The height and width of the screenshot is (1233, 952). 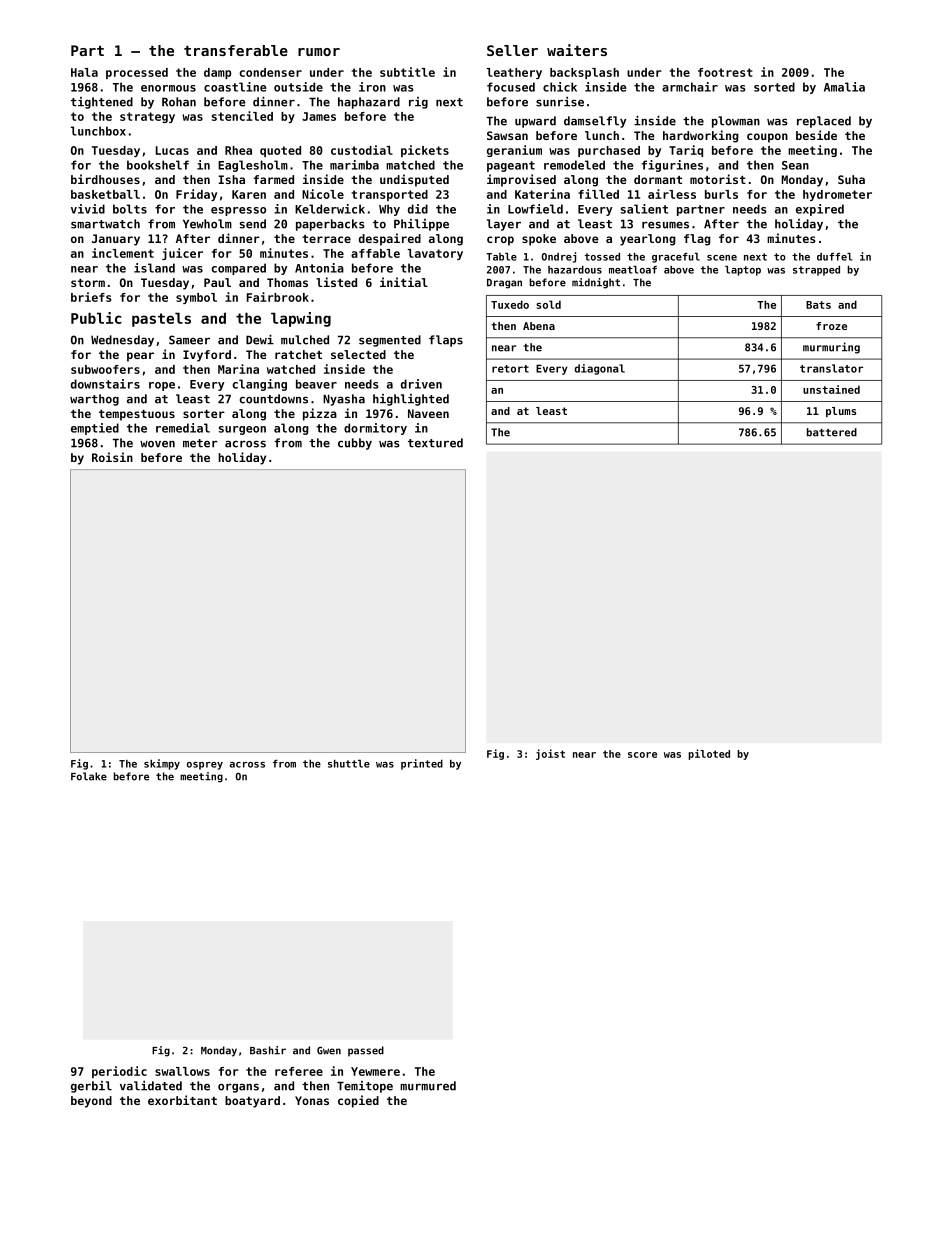 I want to click on murmured, so click(x=428, y=1086).
